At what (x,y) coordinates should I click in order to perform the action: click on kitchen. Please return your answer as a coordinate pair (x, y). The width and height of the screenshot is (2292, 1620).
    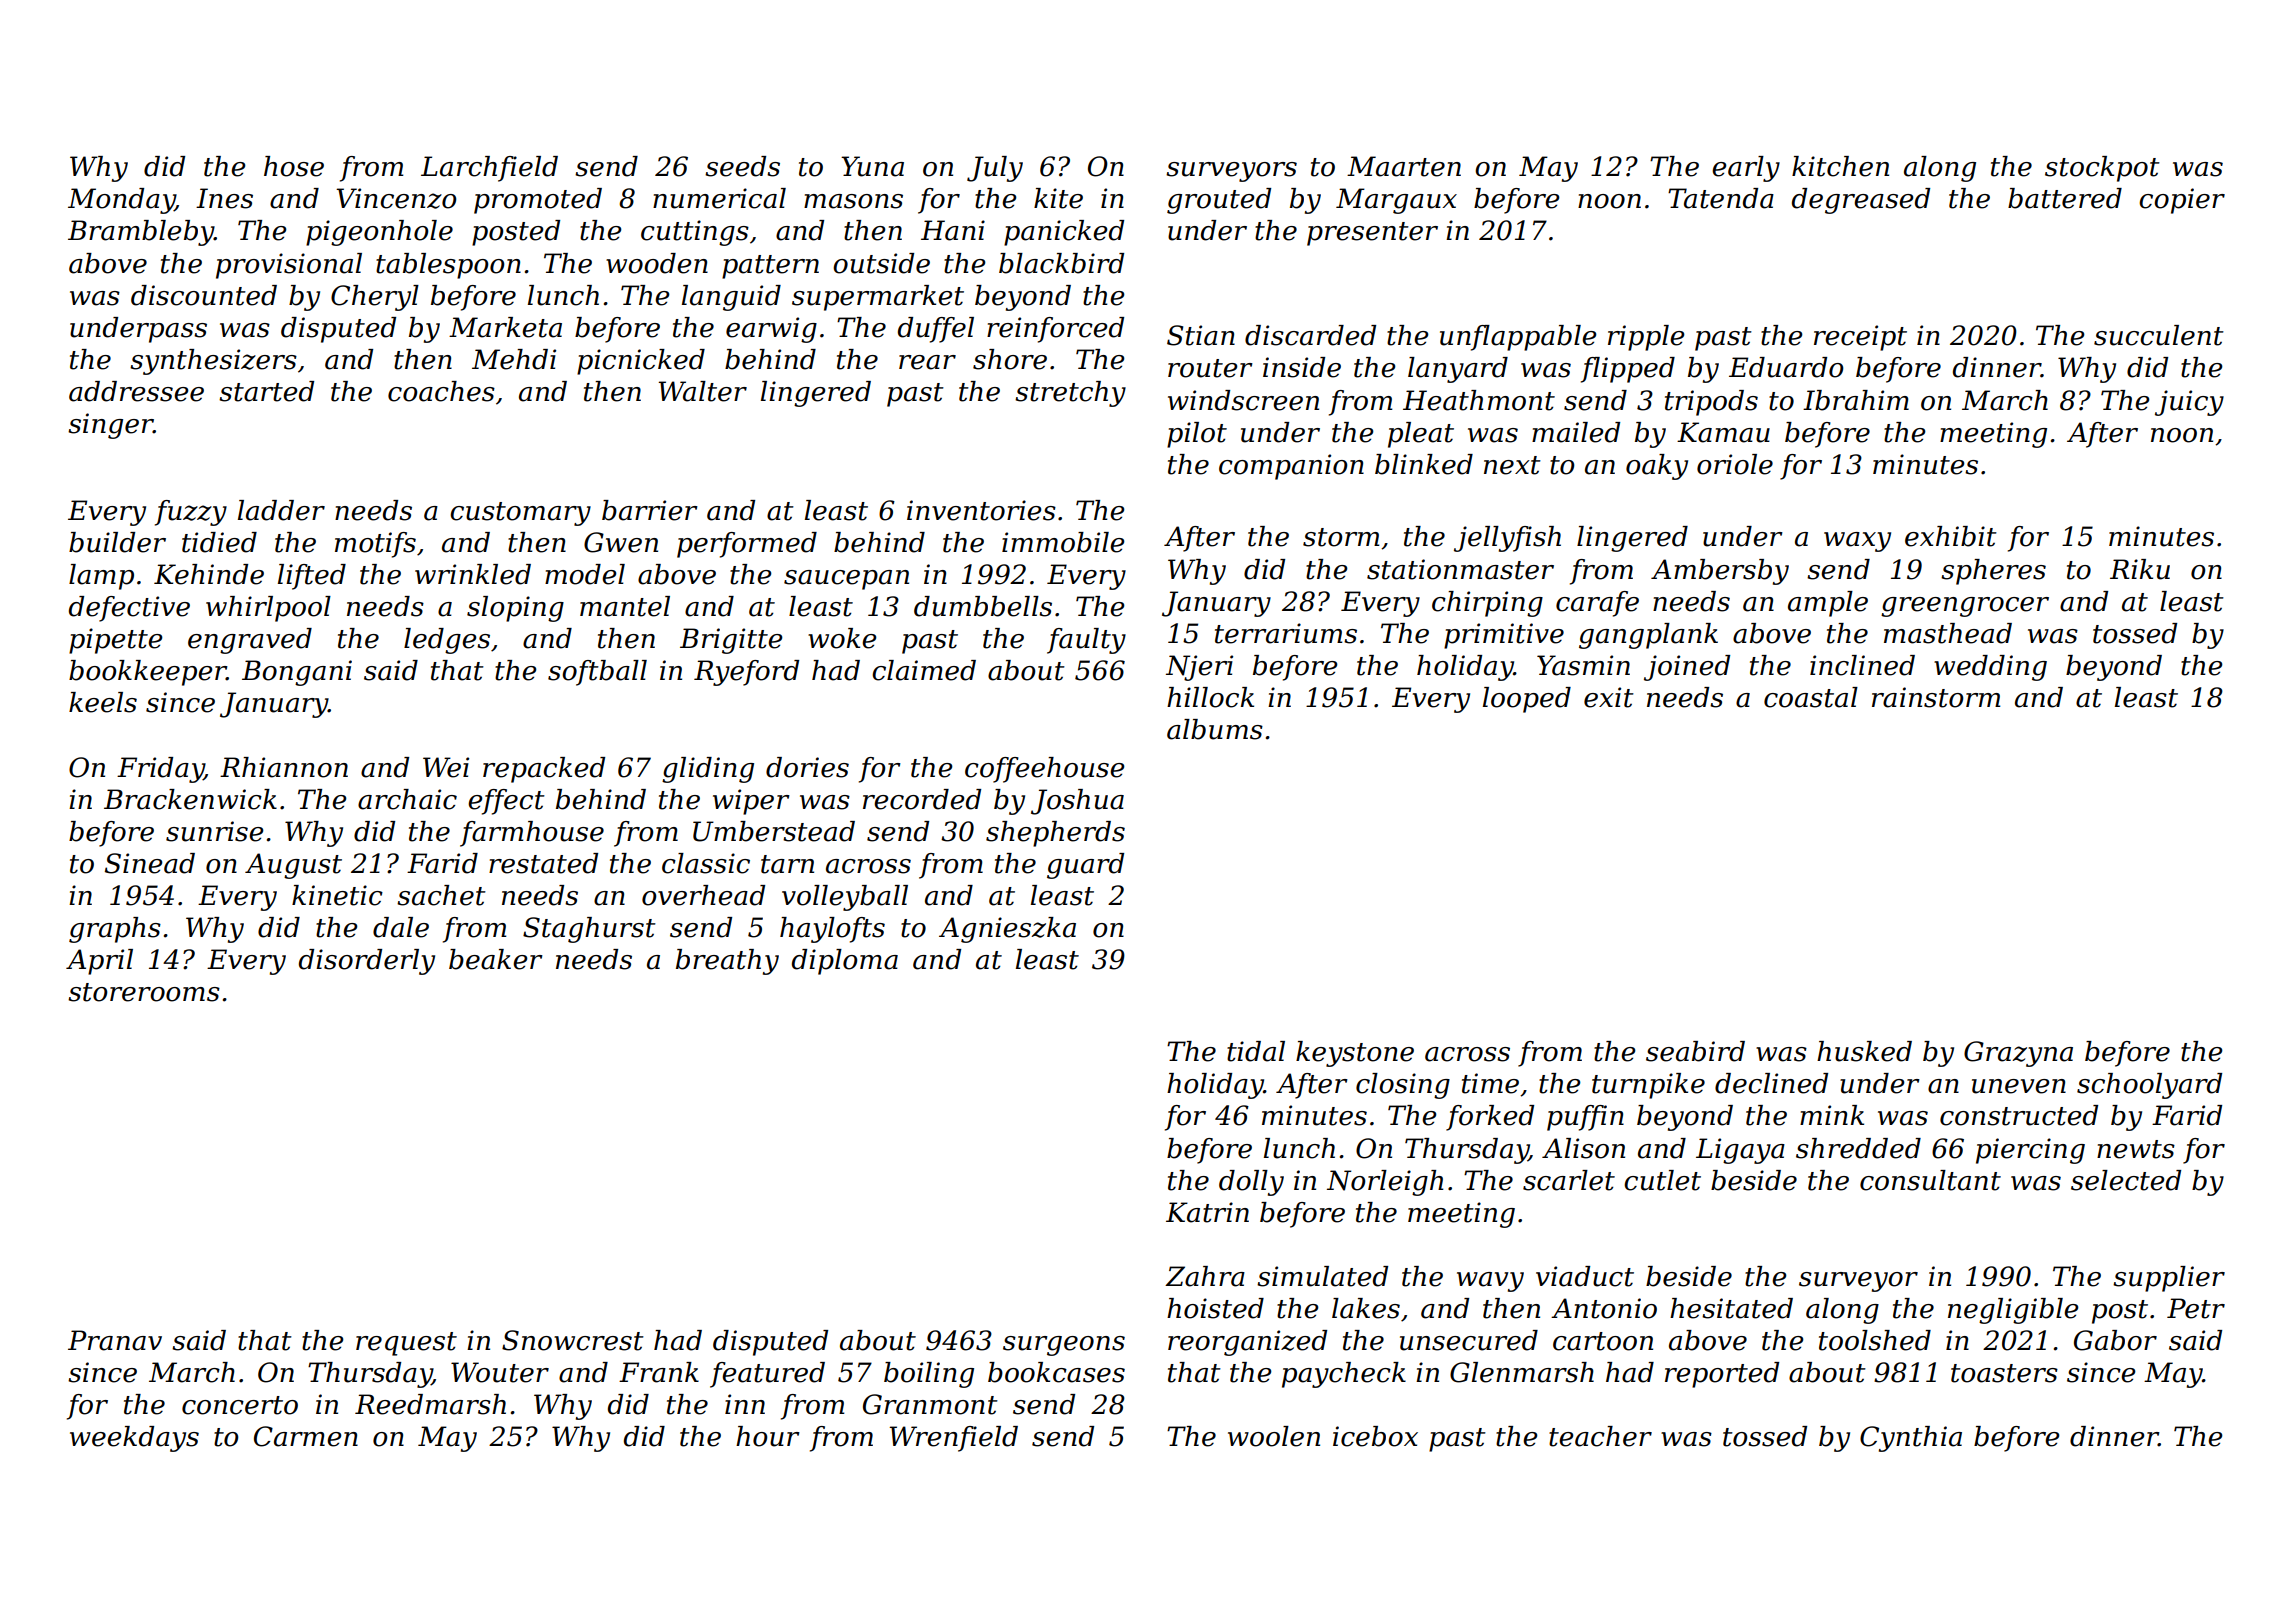
    Looking at the image, I should click on (1840, 166).
